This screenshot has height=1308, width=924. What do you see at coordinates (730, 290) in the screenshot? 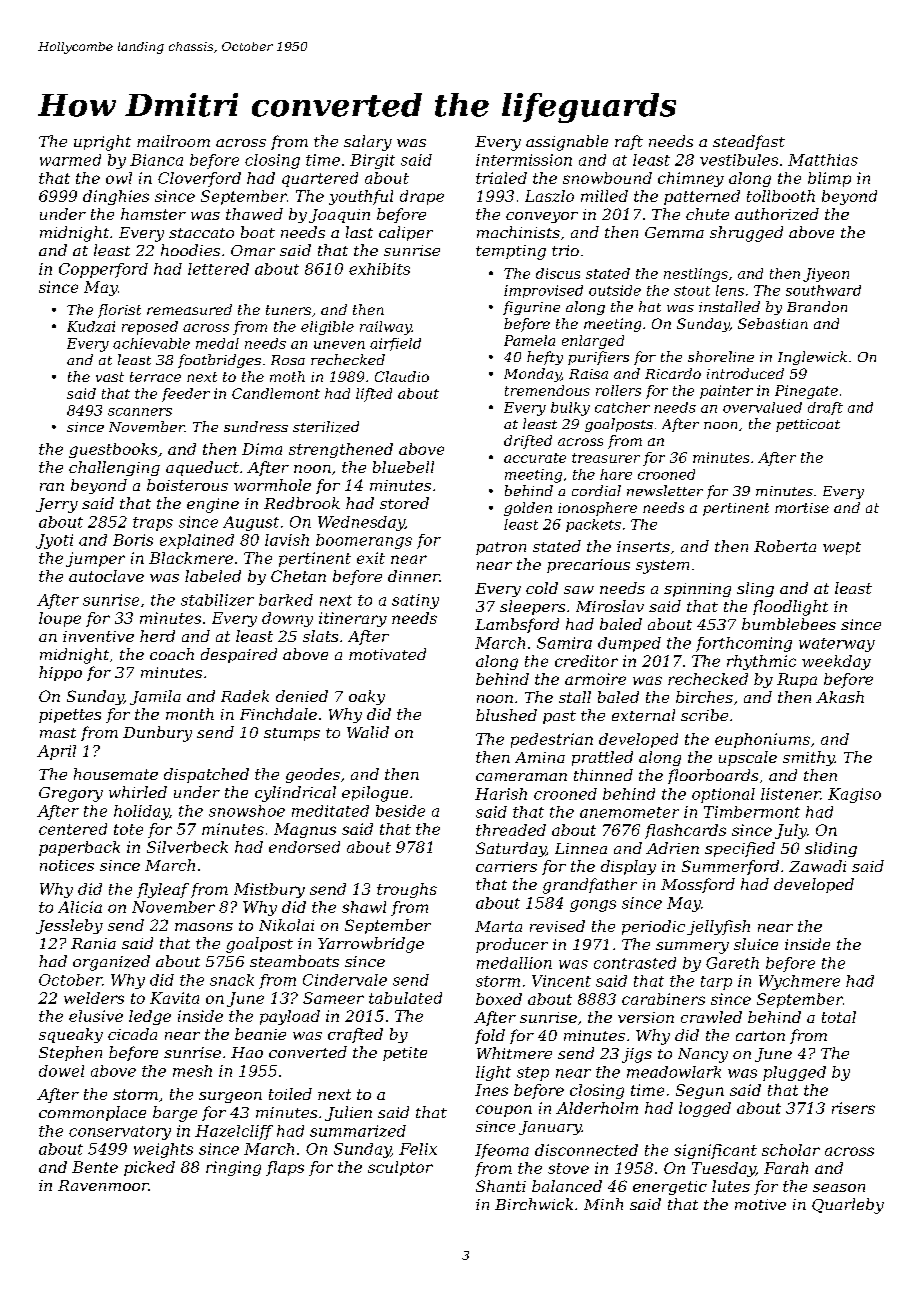
I see `lens` at bounding box center [730, 290].
